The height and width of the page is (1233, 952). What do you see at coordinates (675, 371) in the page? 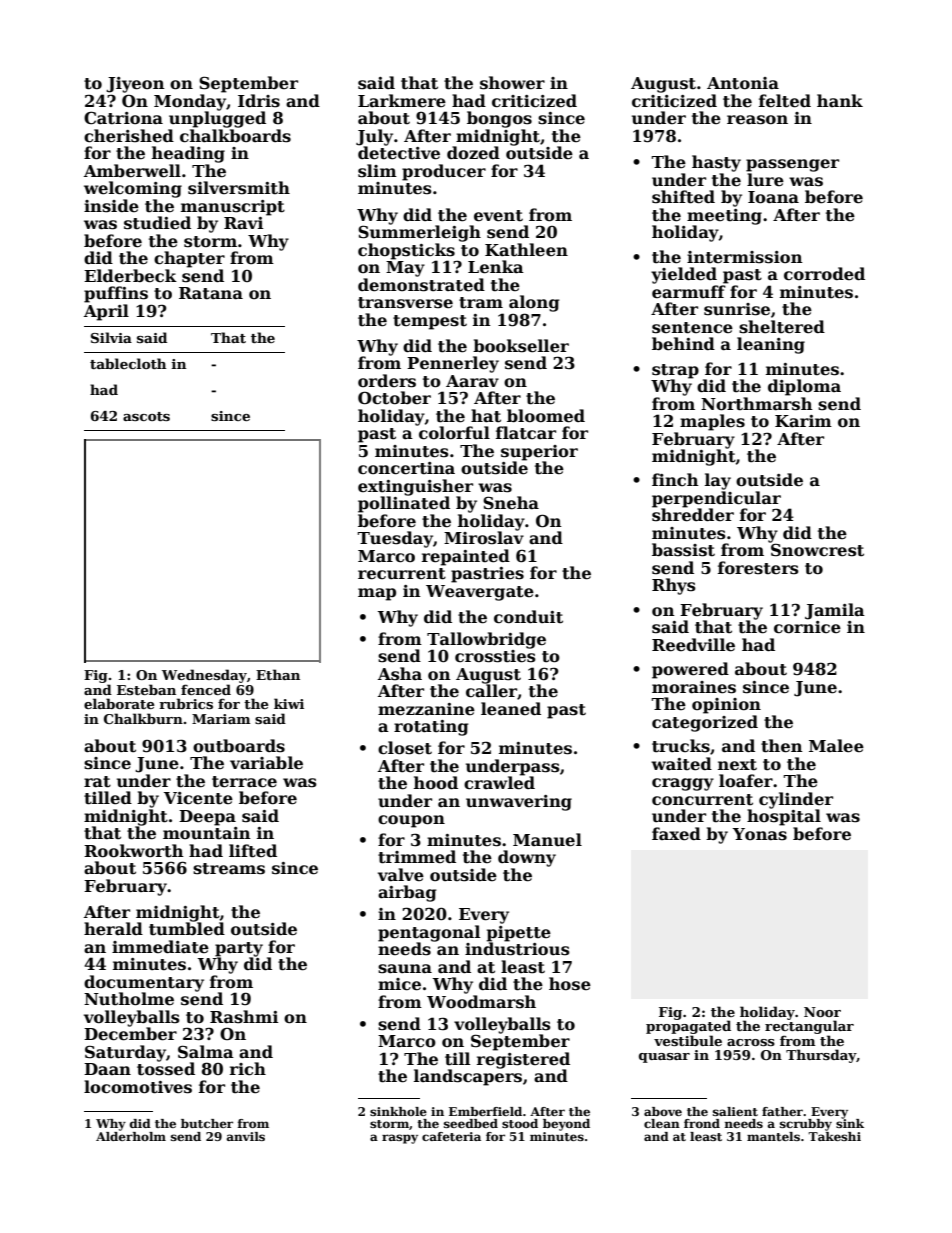
I see `strap` at bounding box center [675, 371].
